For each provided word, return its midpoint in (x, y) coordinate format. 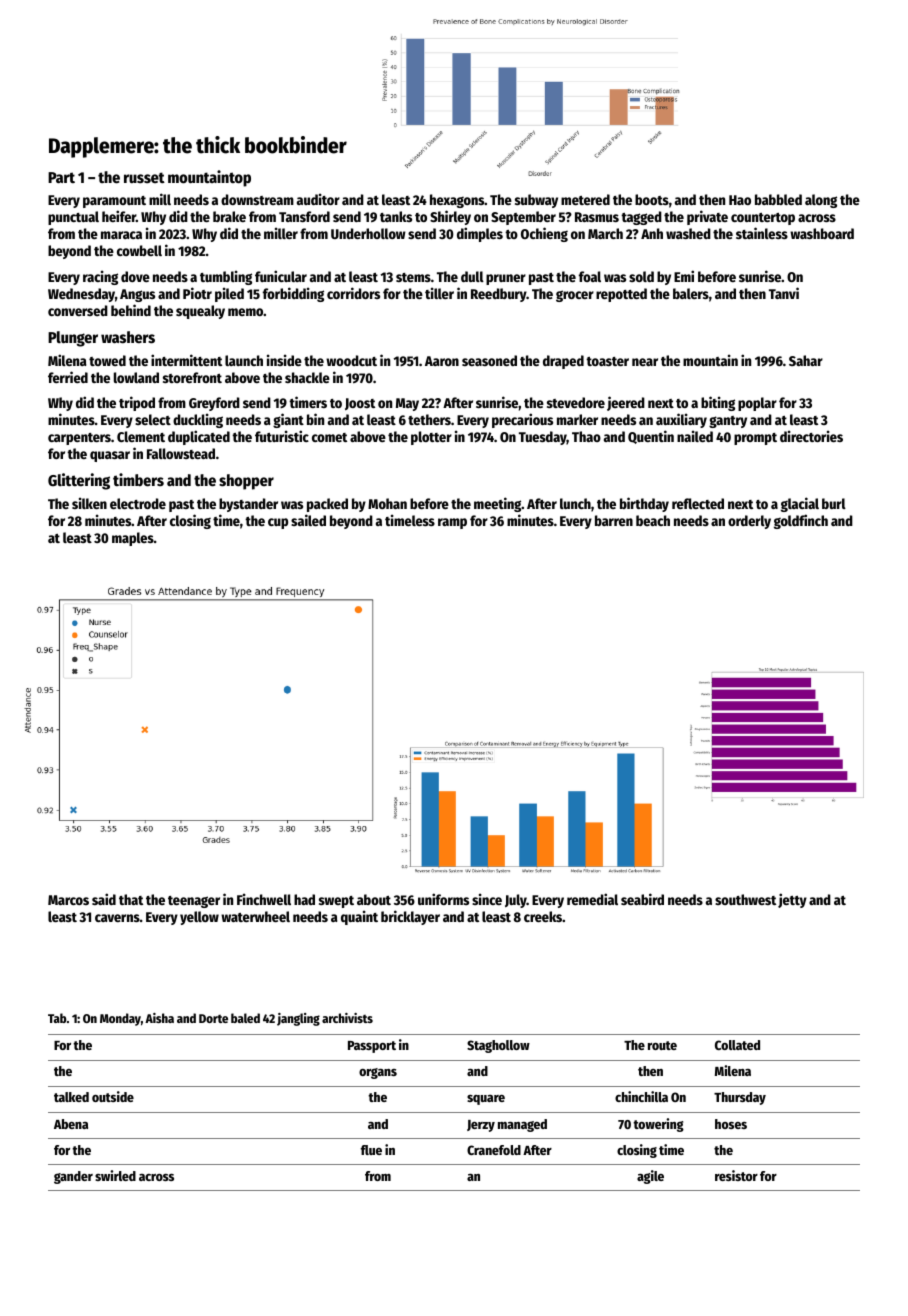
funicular (281, 276)
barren (614, 520)
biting (718, 403)
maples (133, 539)
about (374, 899)
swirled (115, 1175)
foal (590, 276)
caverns (117, 918)
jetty (792, 900)
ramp (452, 523)
